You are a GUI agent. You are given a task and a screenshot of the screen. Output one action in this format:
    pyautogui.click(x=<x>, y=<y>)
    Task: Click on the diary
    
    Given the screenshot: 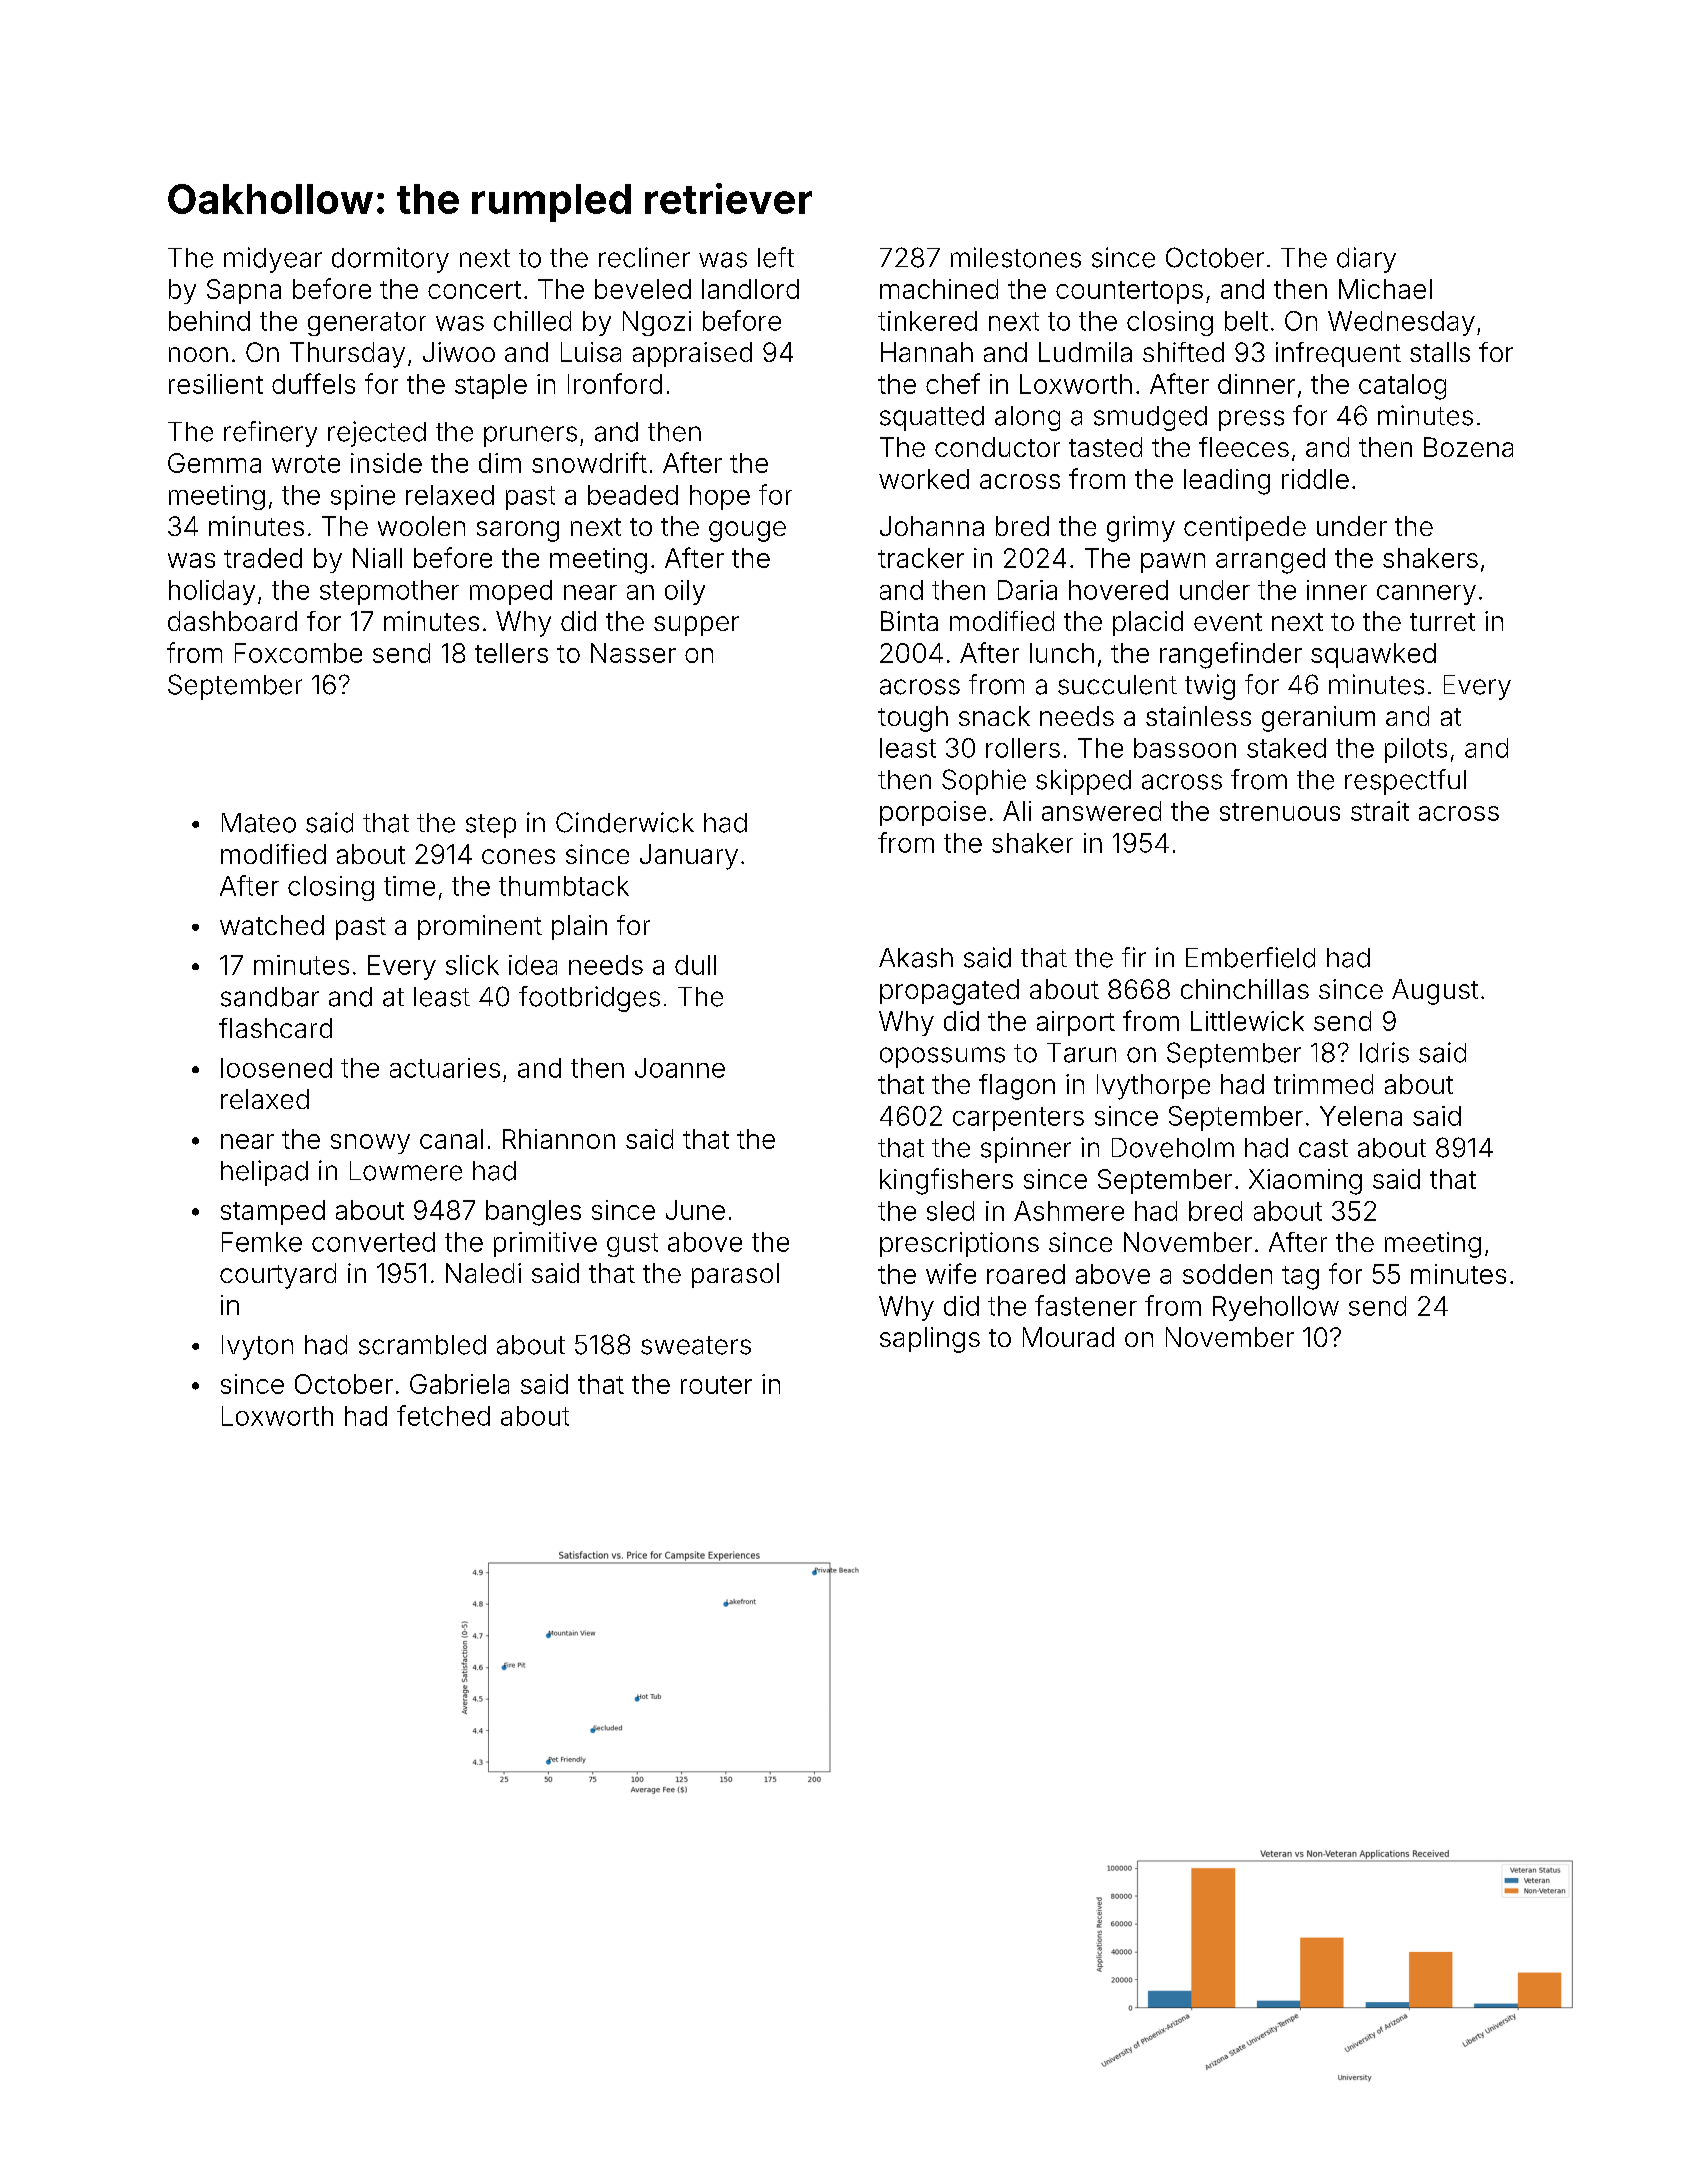 What is the action you would take?
    pyautogui.click(x=1366, y=260)
